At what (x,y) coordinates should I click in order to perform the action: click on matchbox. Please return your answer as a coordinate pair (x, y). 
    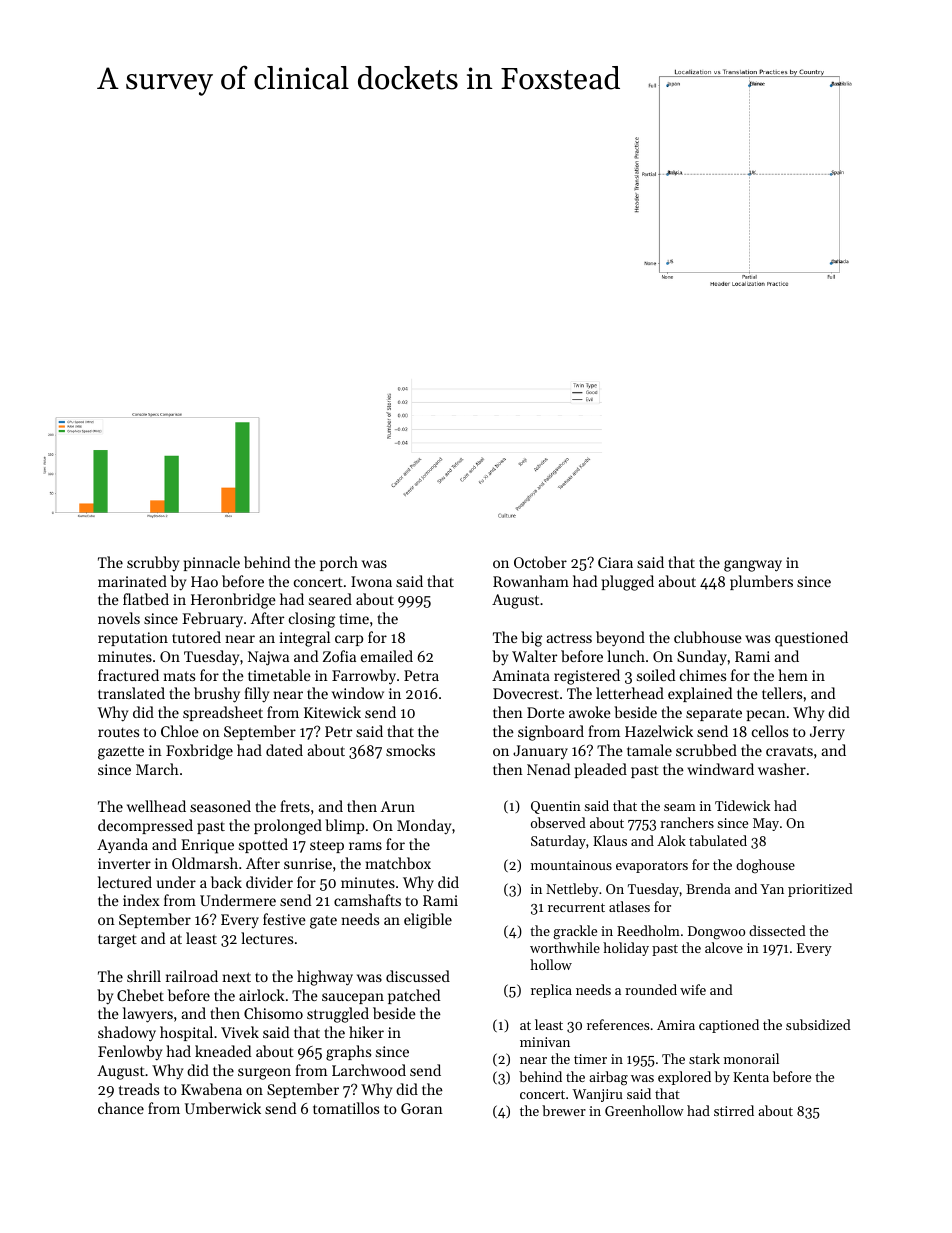
    Looking at the image, I should click on (398, 863).
